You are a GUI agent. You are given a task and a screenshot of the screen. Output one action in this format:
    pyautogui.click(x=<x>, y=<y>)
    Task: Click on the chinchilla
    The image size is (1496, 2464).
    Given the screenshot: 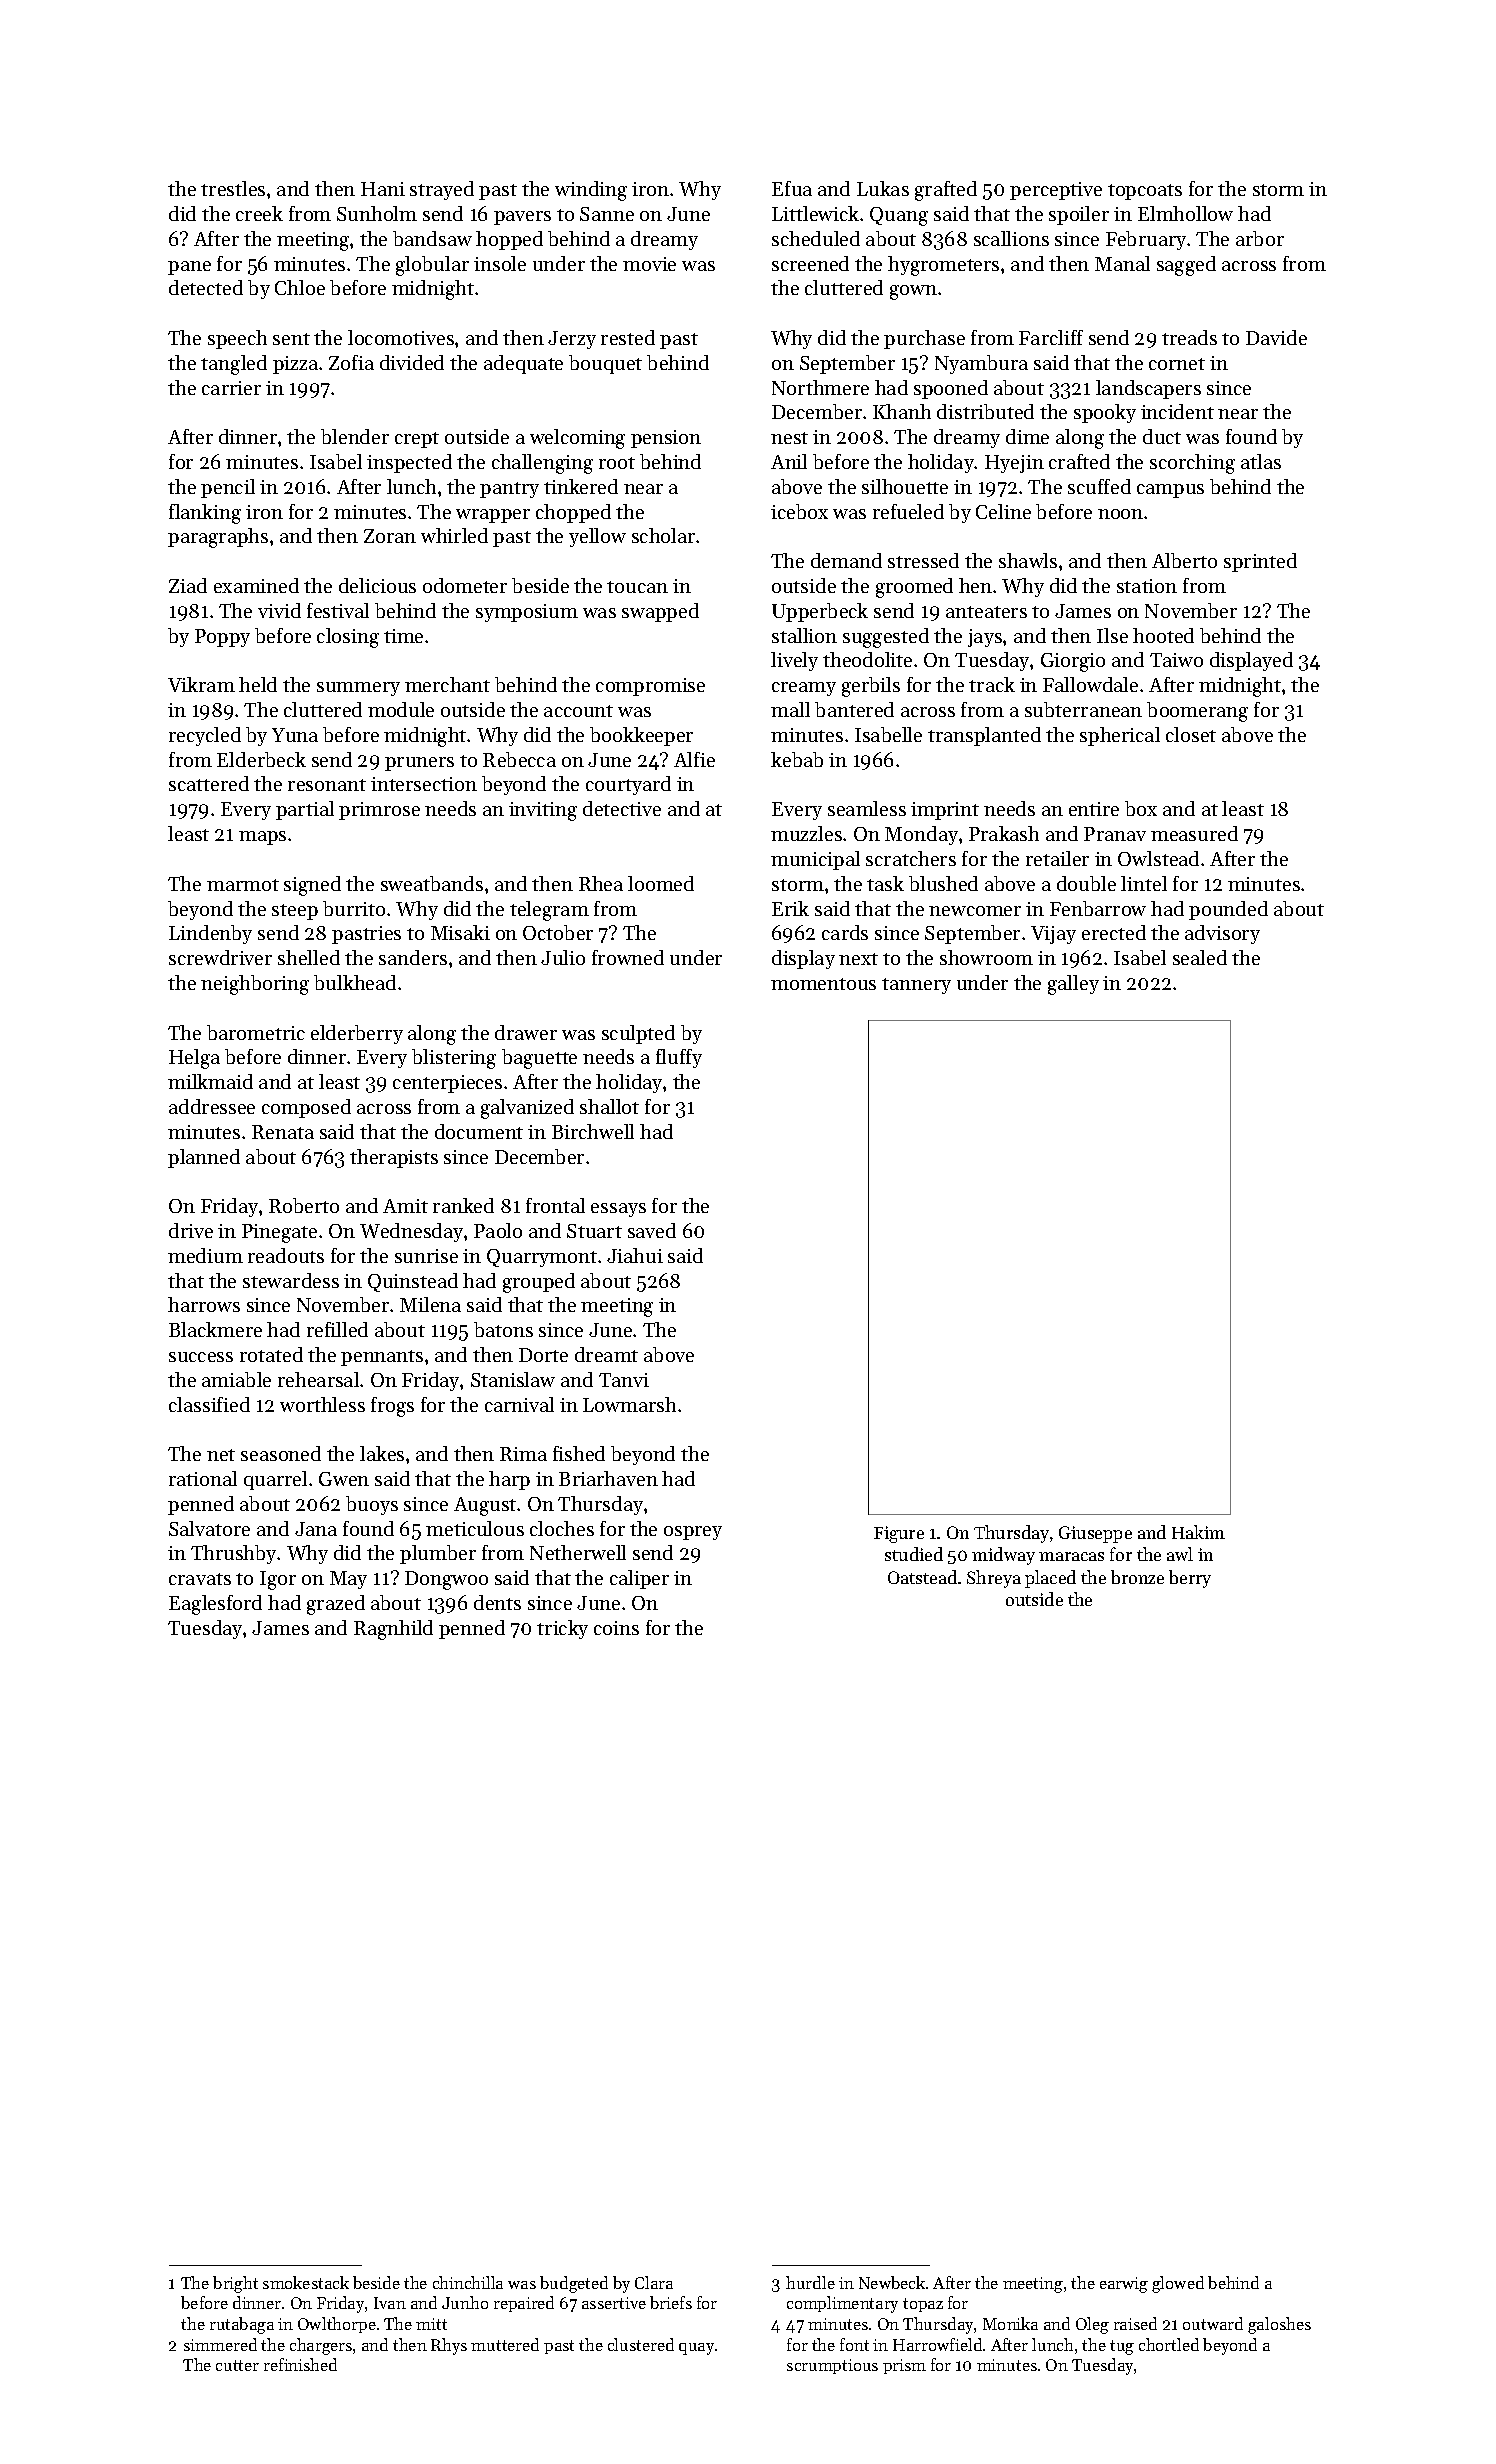 What is the action you would take?
    pyautogui.click(x=468, y=2282)
